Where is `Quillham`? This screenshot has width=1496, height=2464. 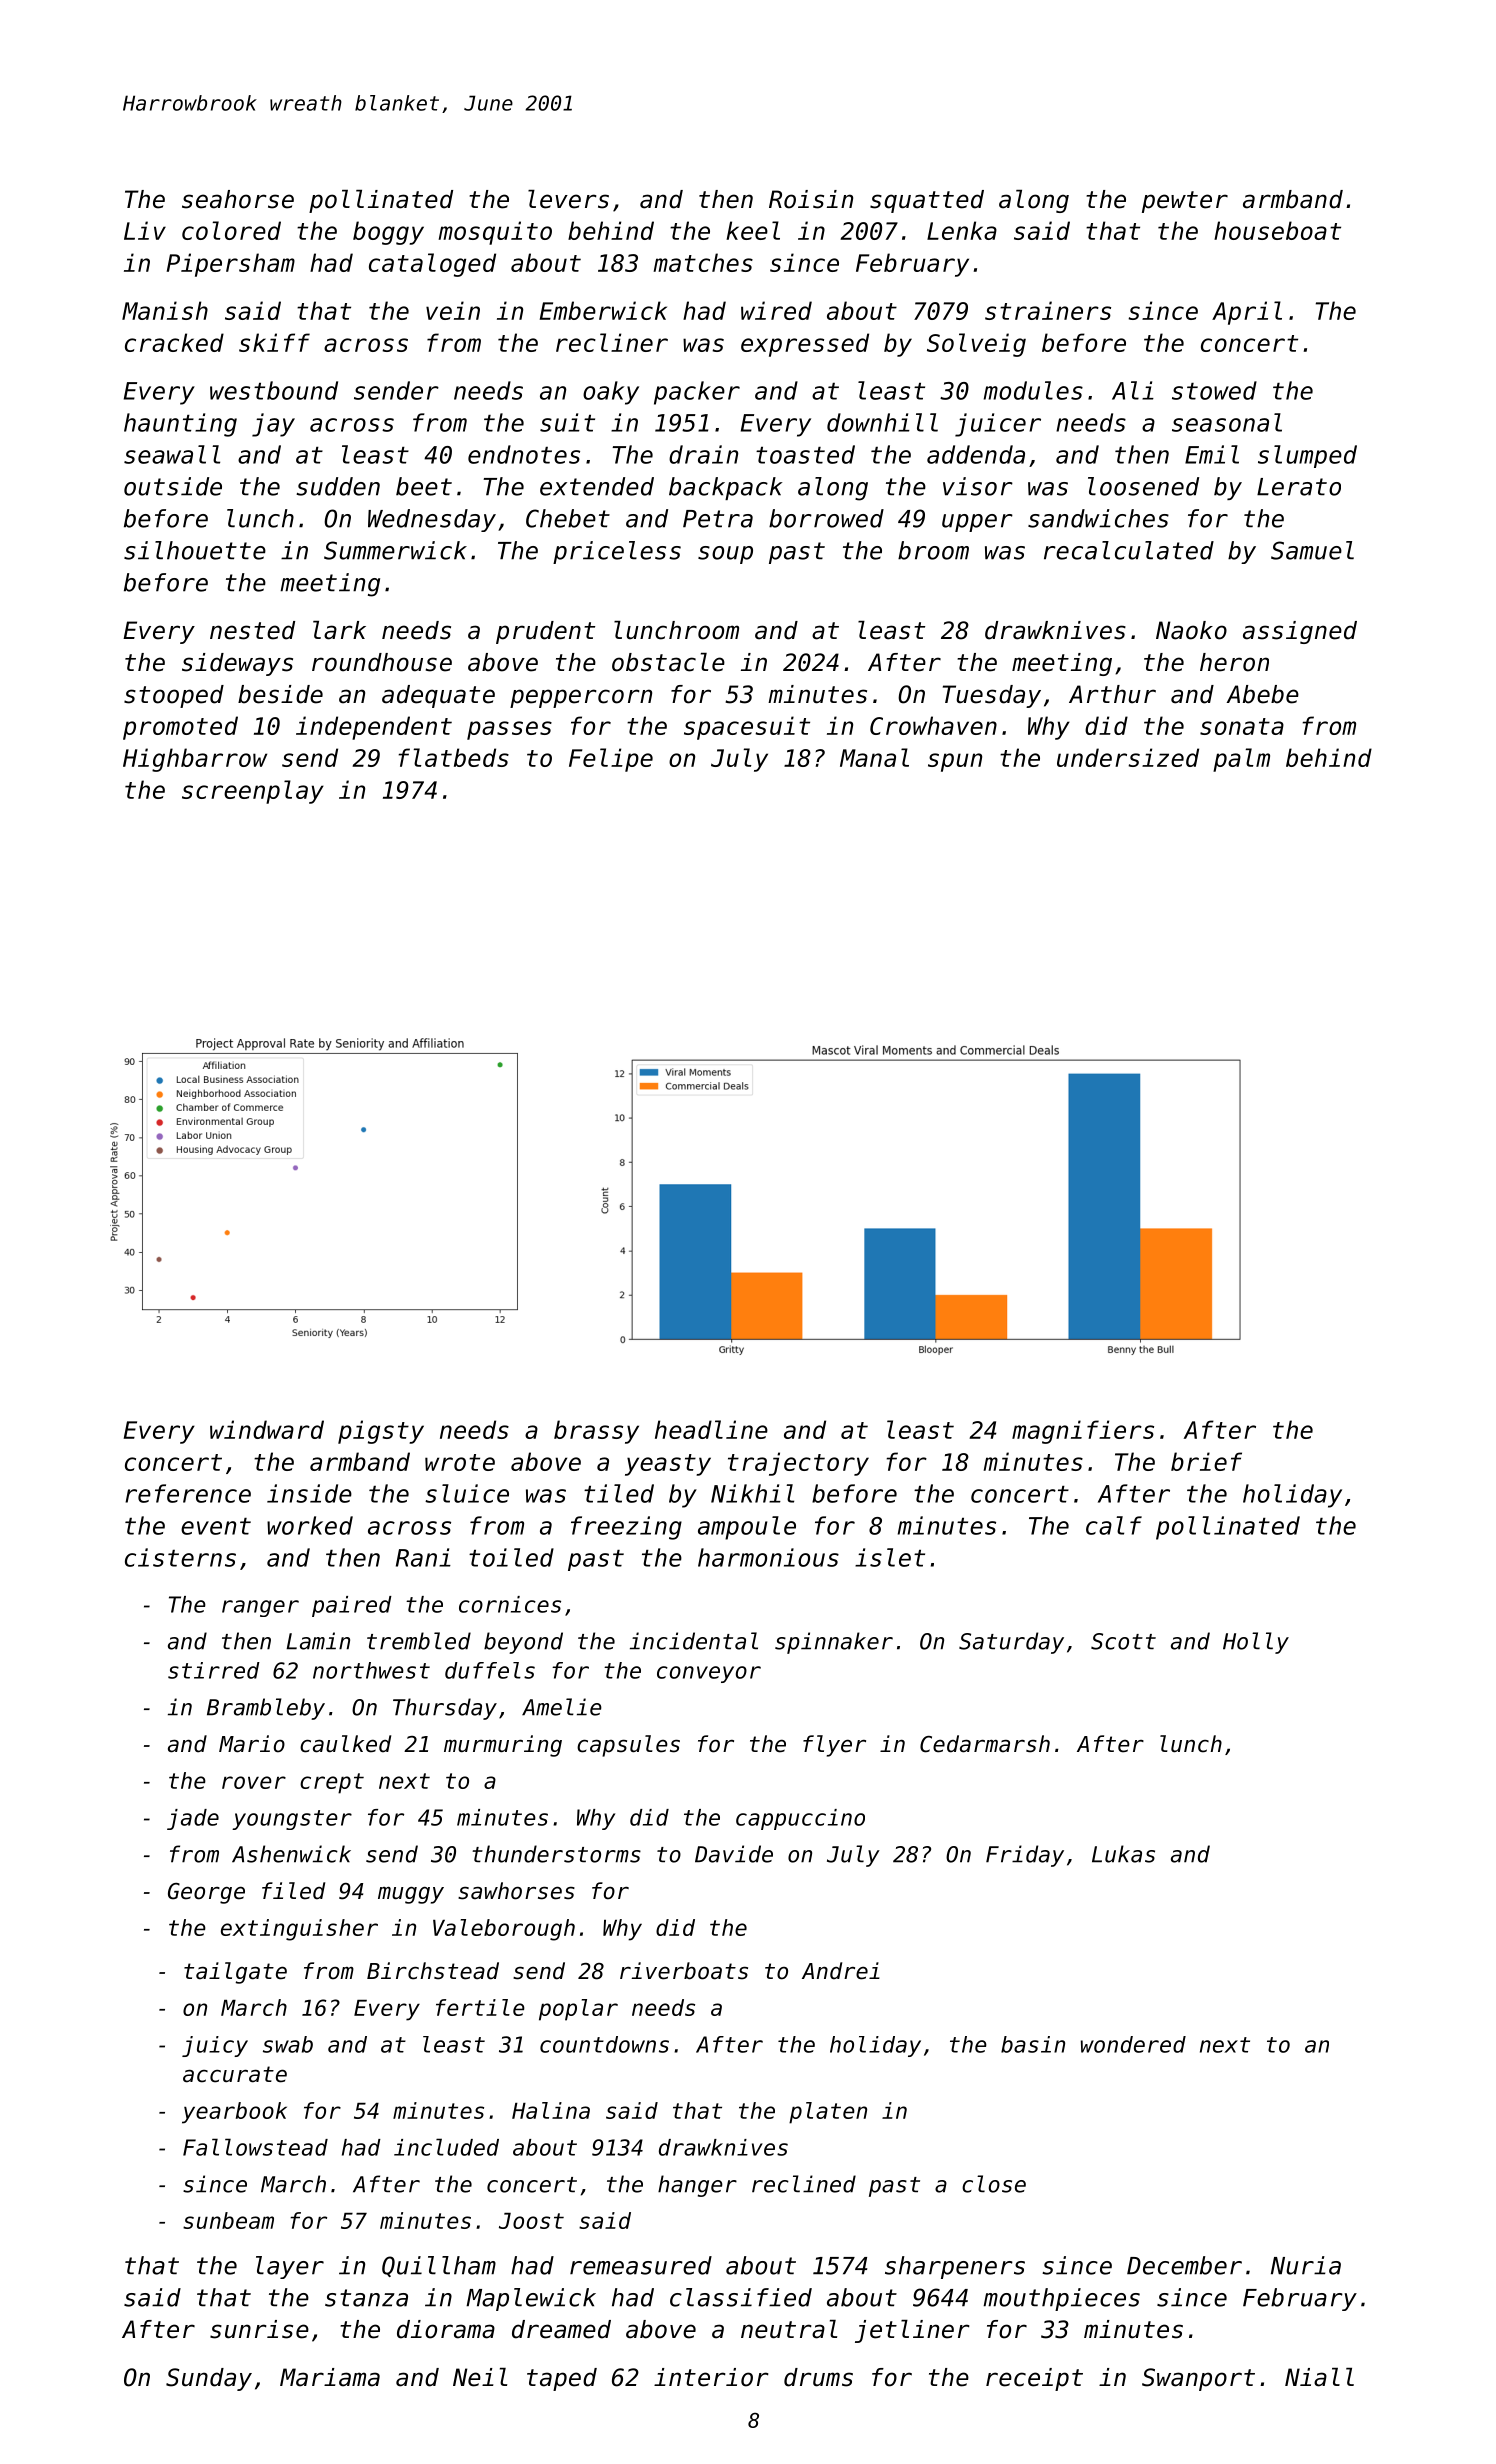
Quillham is located at coordinates (439, 2266).
